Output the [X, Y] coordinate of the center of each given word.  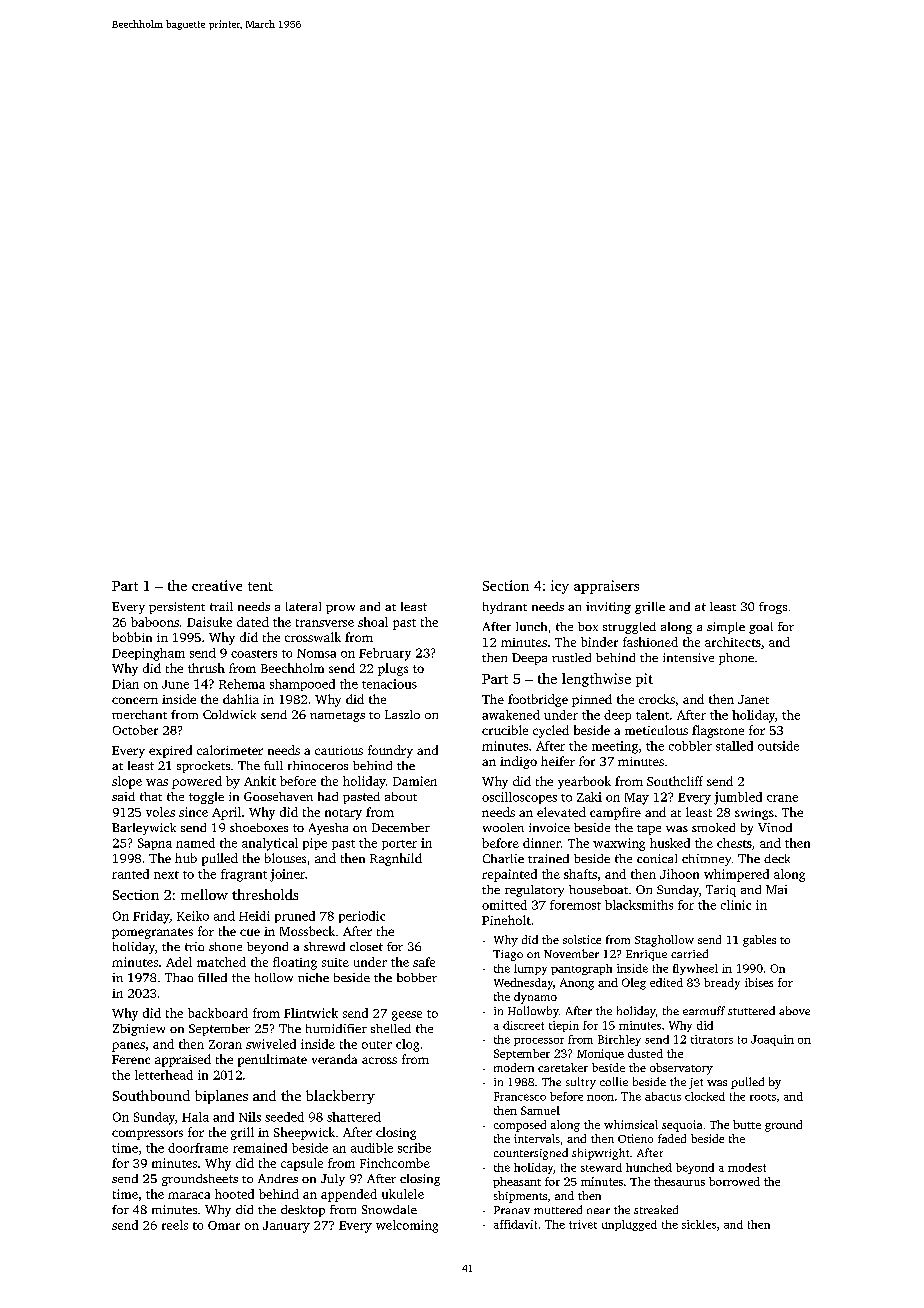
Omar [224, 1225]
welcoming [407, 1226]
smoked [713, 827]
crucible [505, 730]
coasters [254, 654]
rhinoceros [318, 765]
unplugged [629, 1225]
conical [657, 858]
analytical [270, 844]
